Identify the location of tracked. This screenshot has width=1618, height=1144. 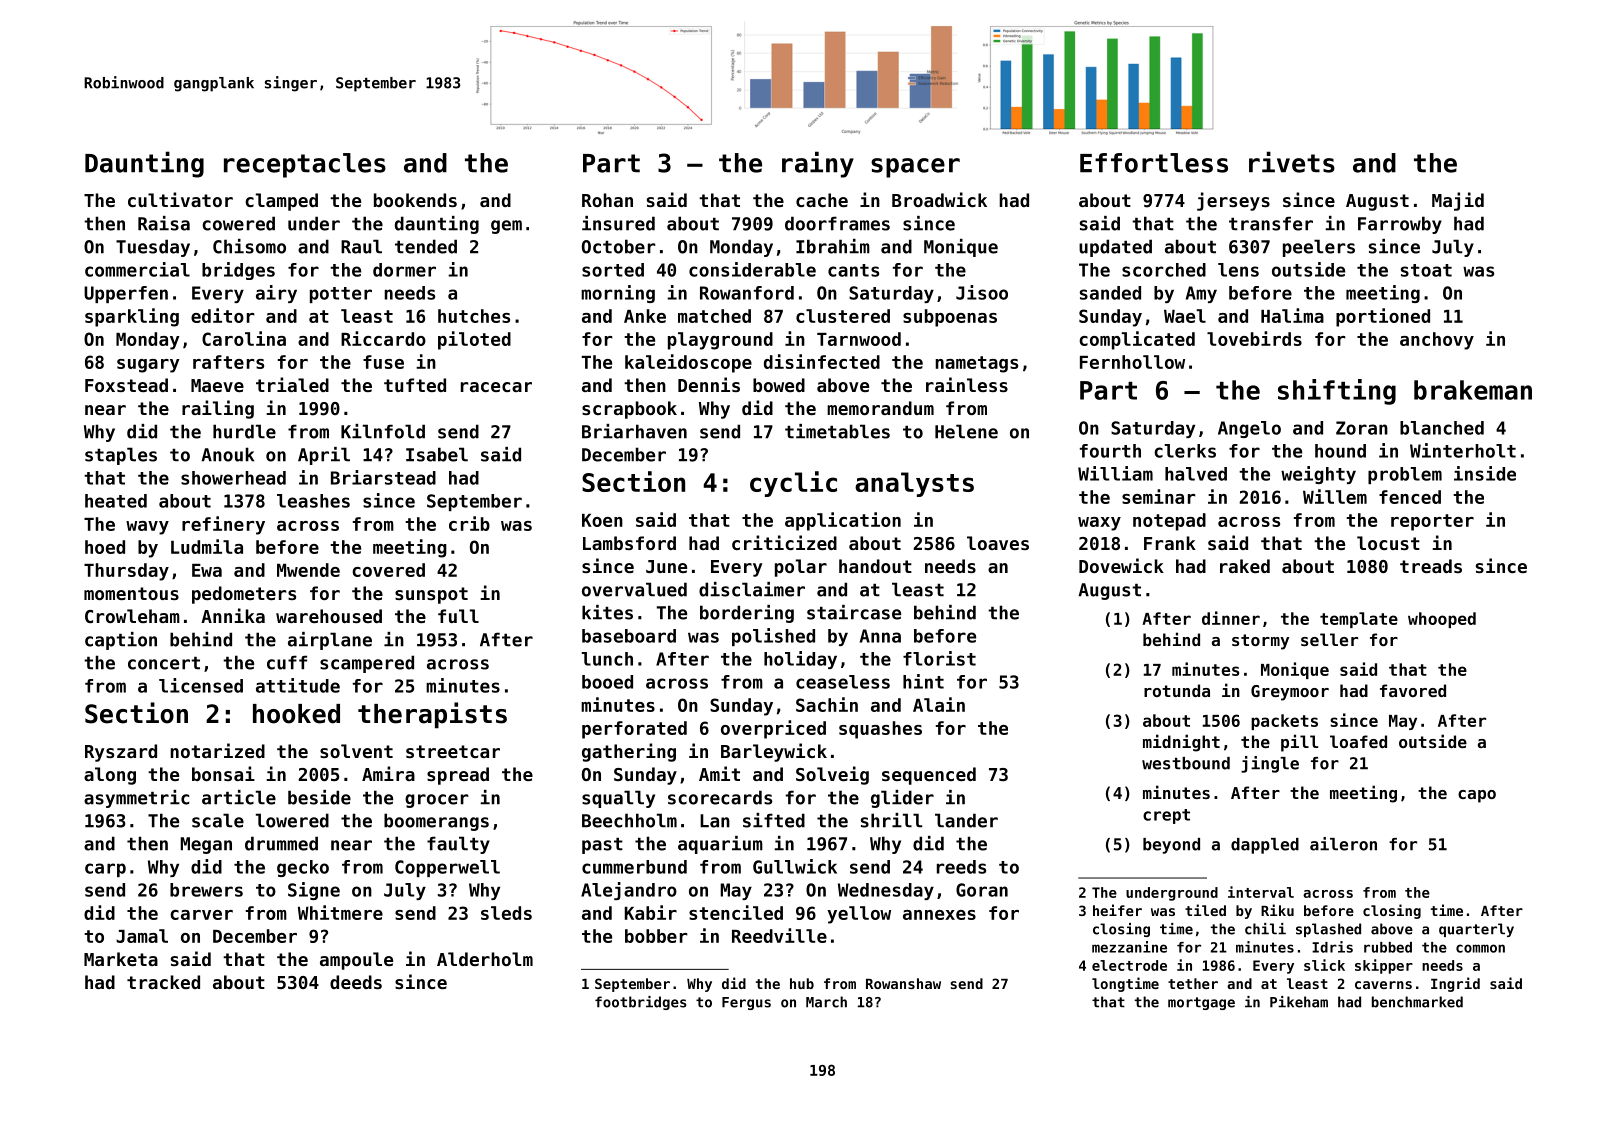
(163, 982).
